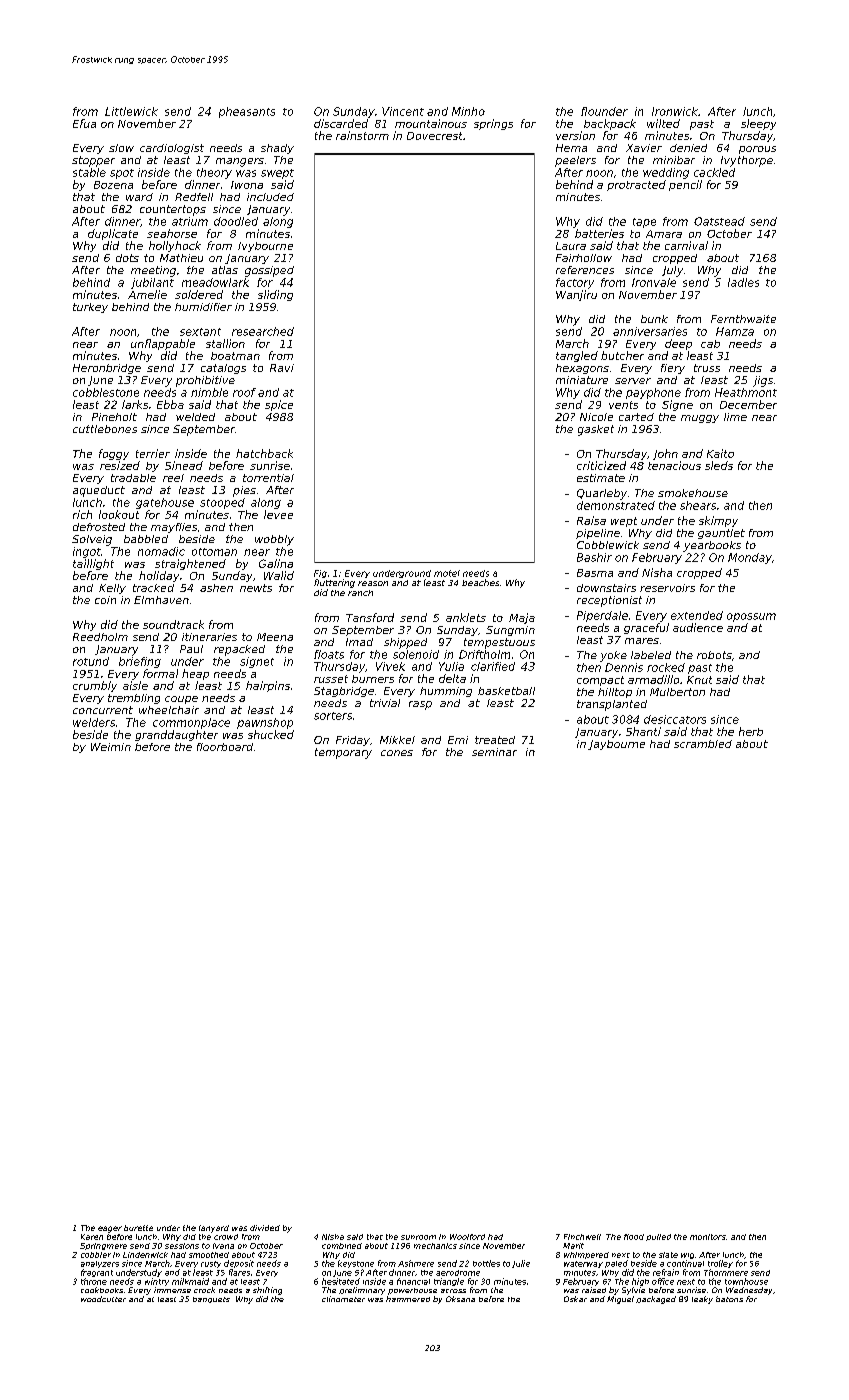  Describe the element at coordinates (688, 148) in the screenshot. I see `denied` at that location.
